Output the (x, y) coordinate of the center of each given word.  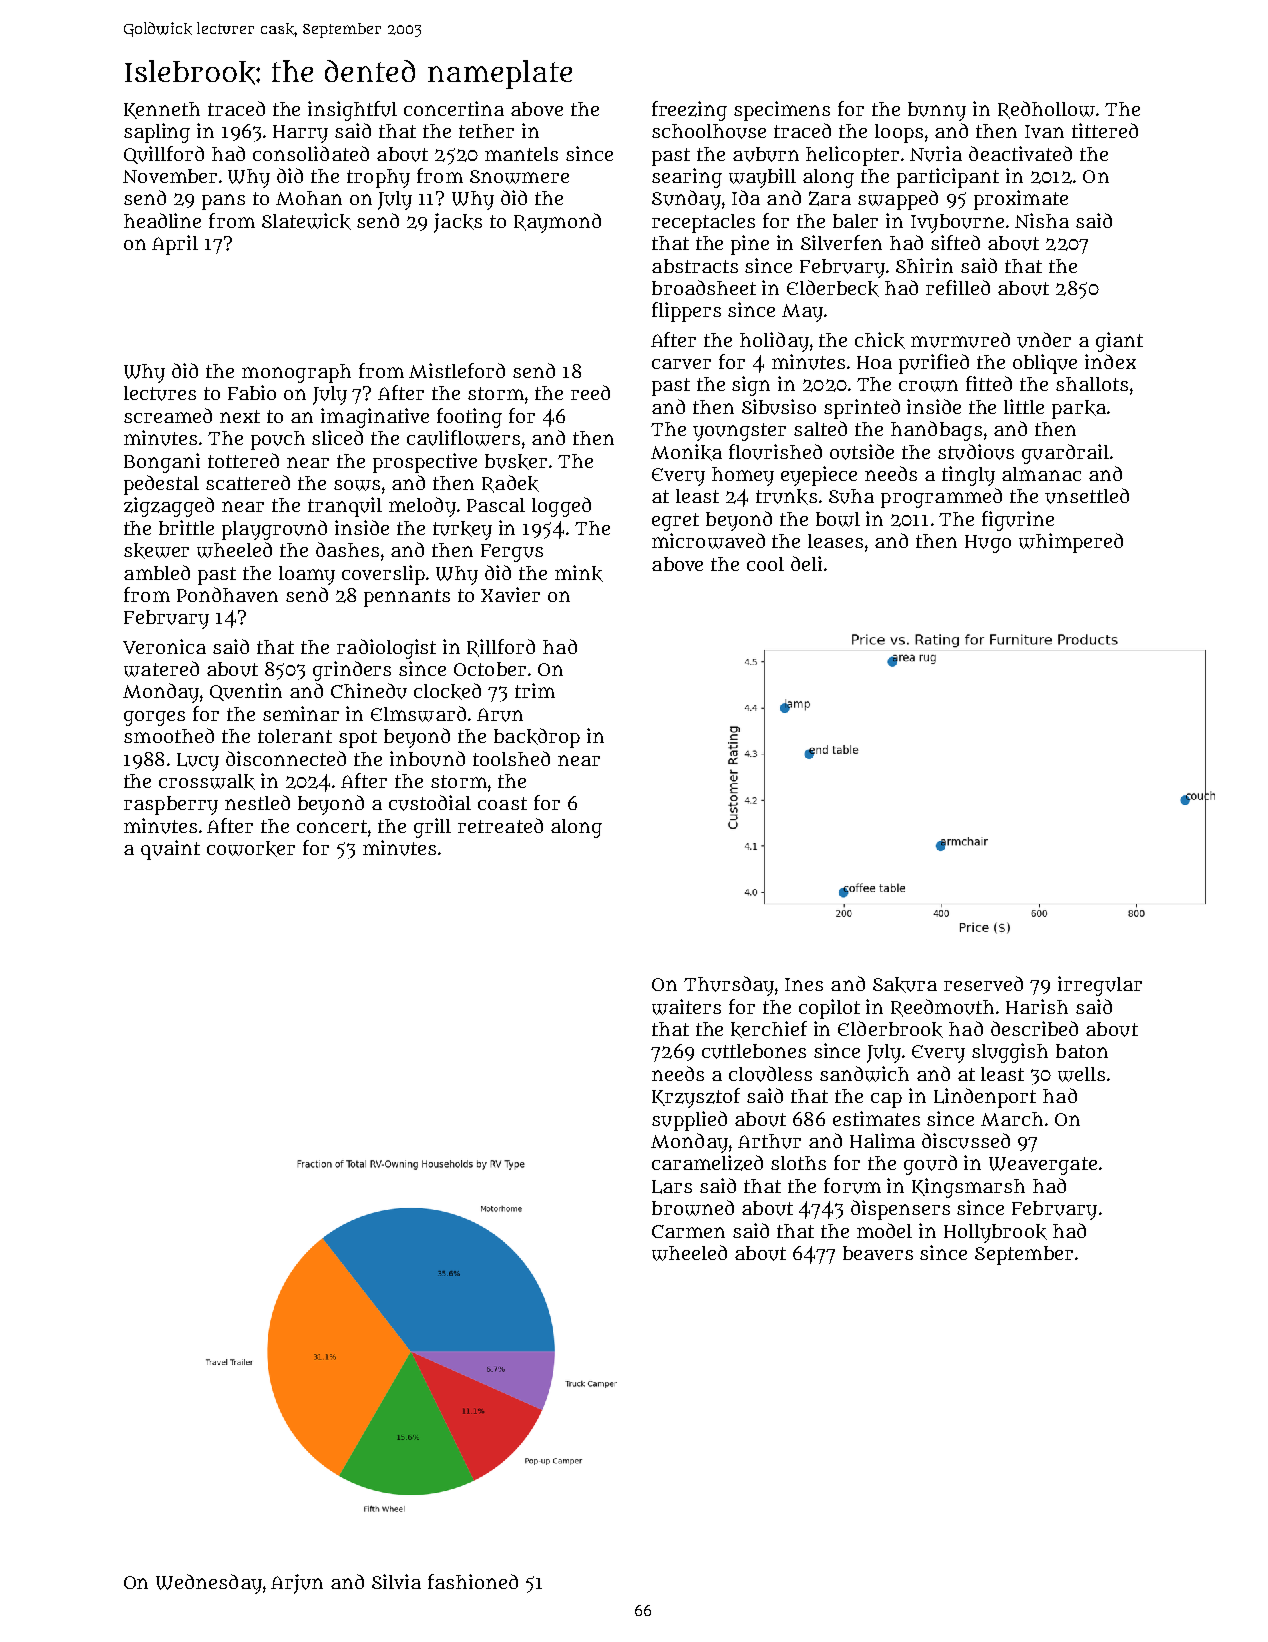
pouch (278, 440)
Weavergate (1043, 1166)
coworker (251, 849)
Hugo (988, 544)
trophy (378, 178)
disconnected (286, 758)
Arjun (297, 1584)
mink (579, 573)
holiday (774, 342)
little (1024, 406)
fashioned (473, 1581)
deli (806, 563)
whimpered (1071, 543)
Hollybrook (995, 1233)
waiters (686, 1007)
